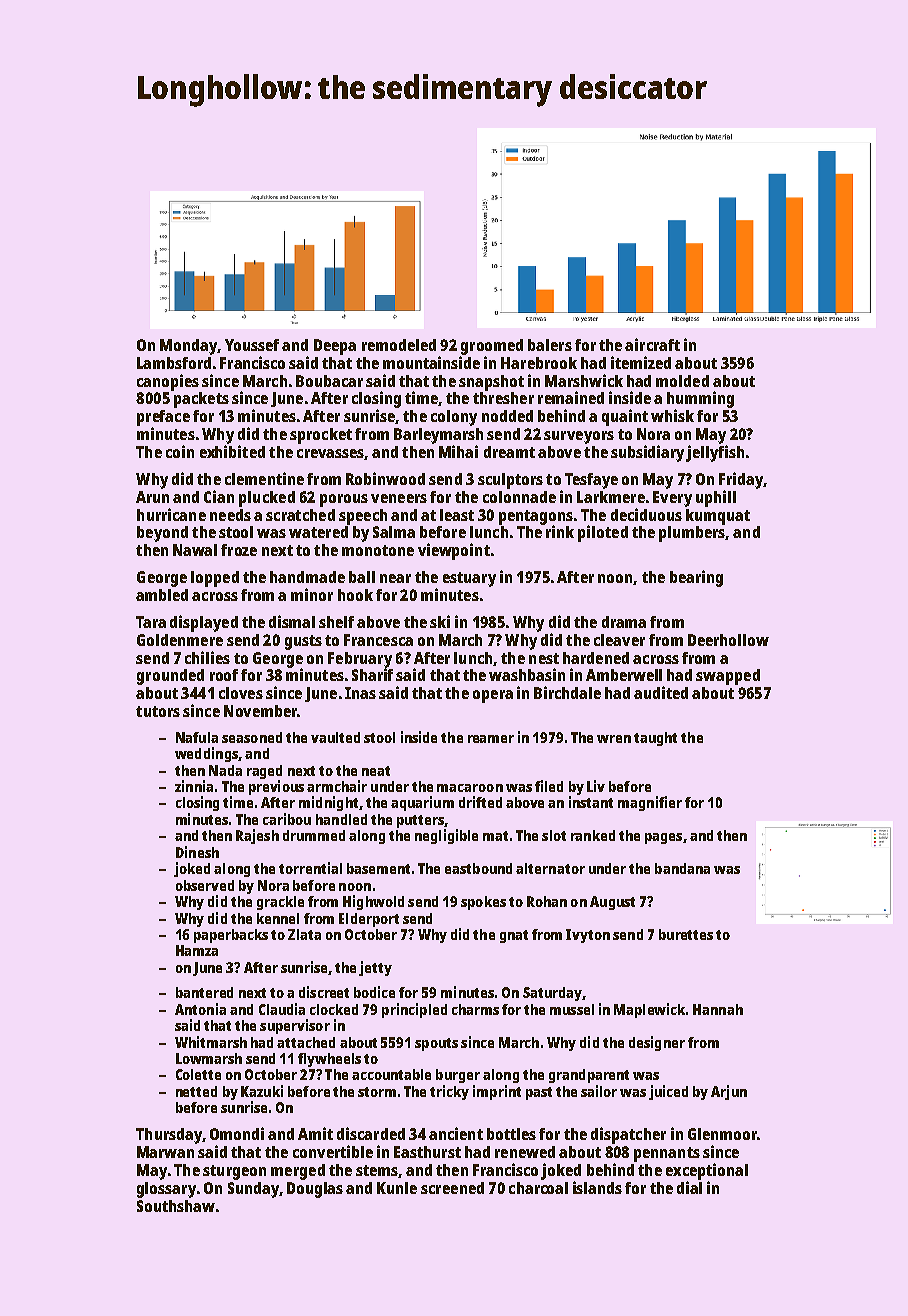 The height and width of the screenshot is (1316, 908). I want to click on Amberwell, so click(624, 675).
